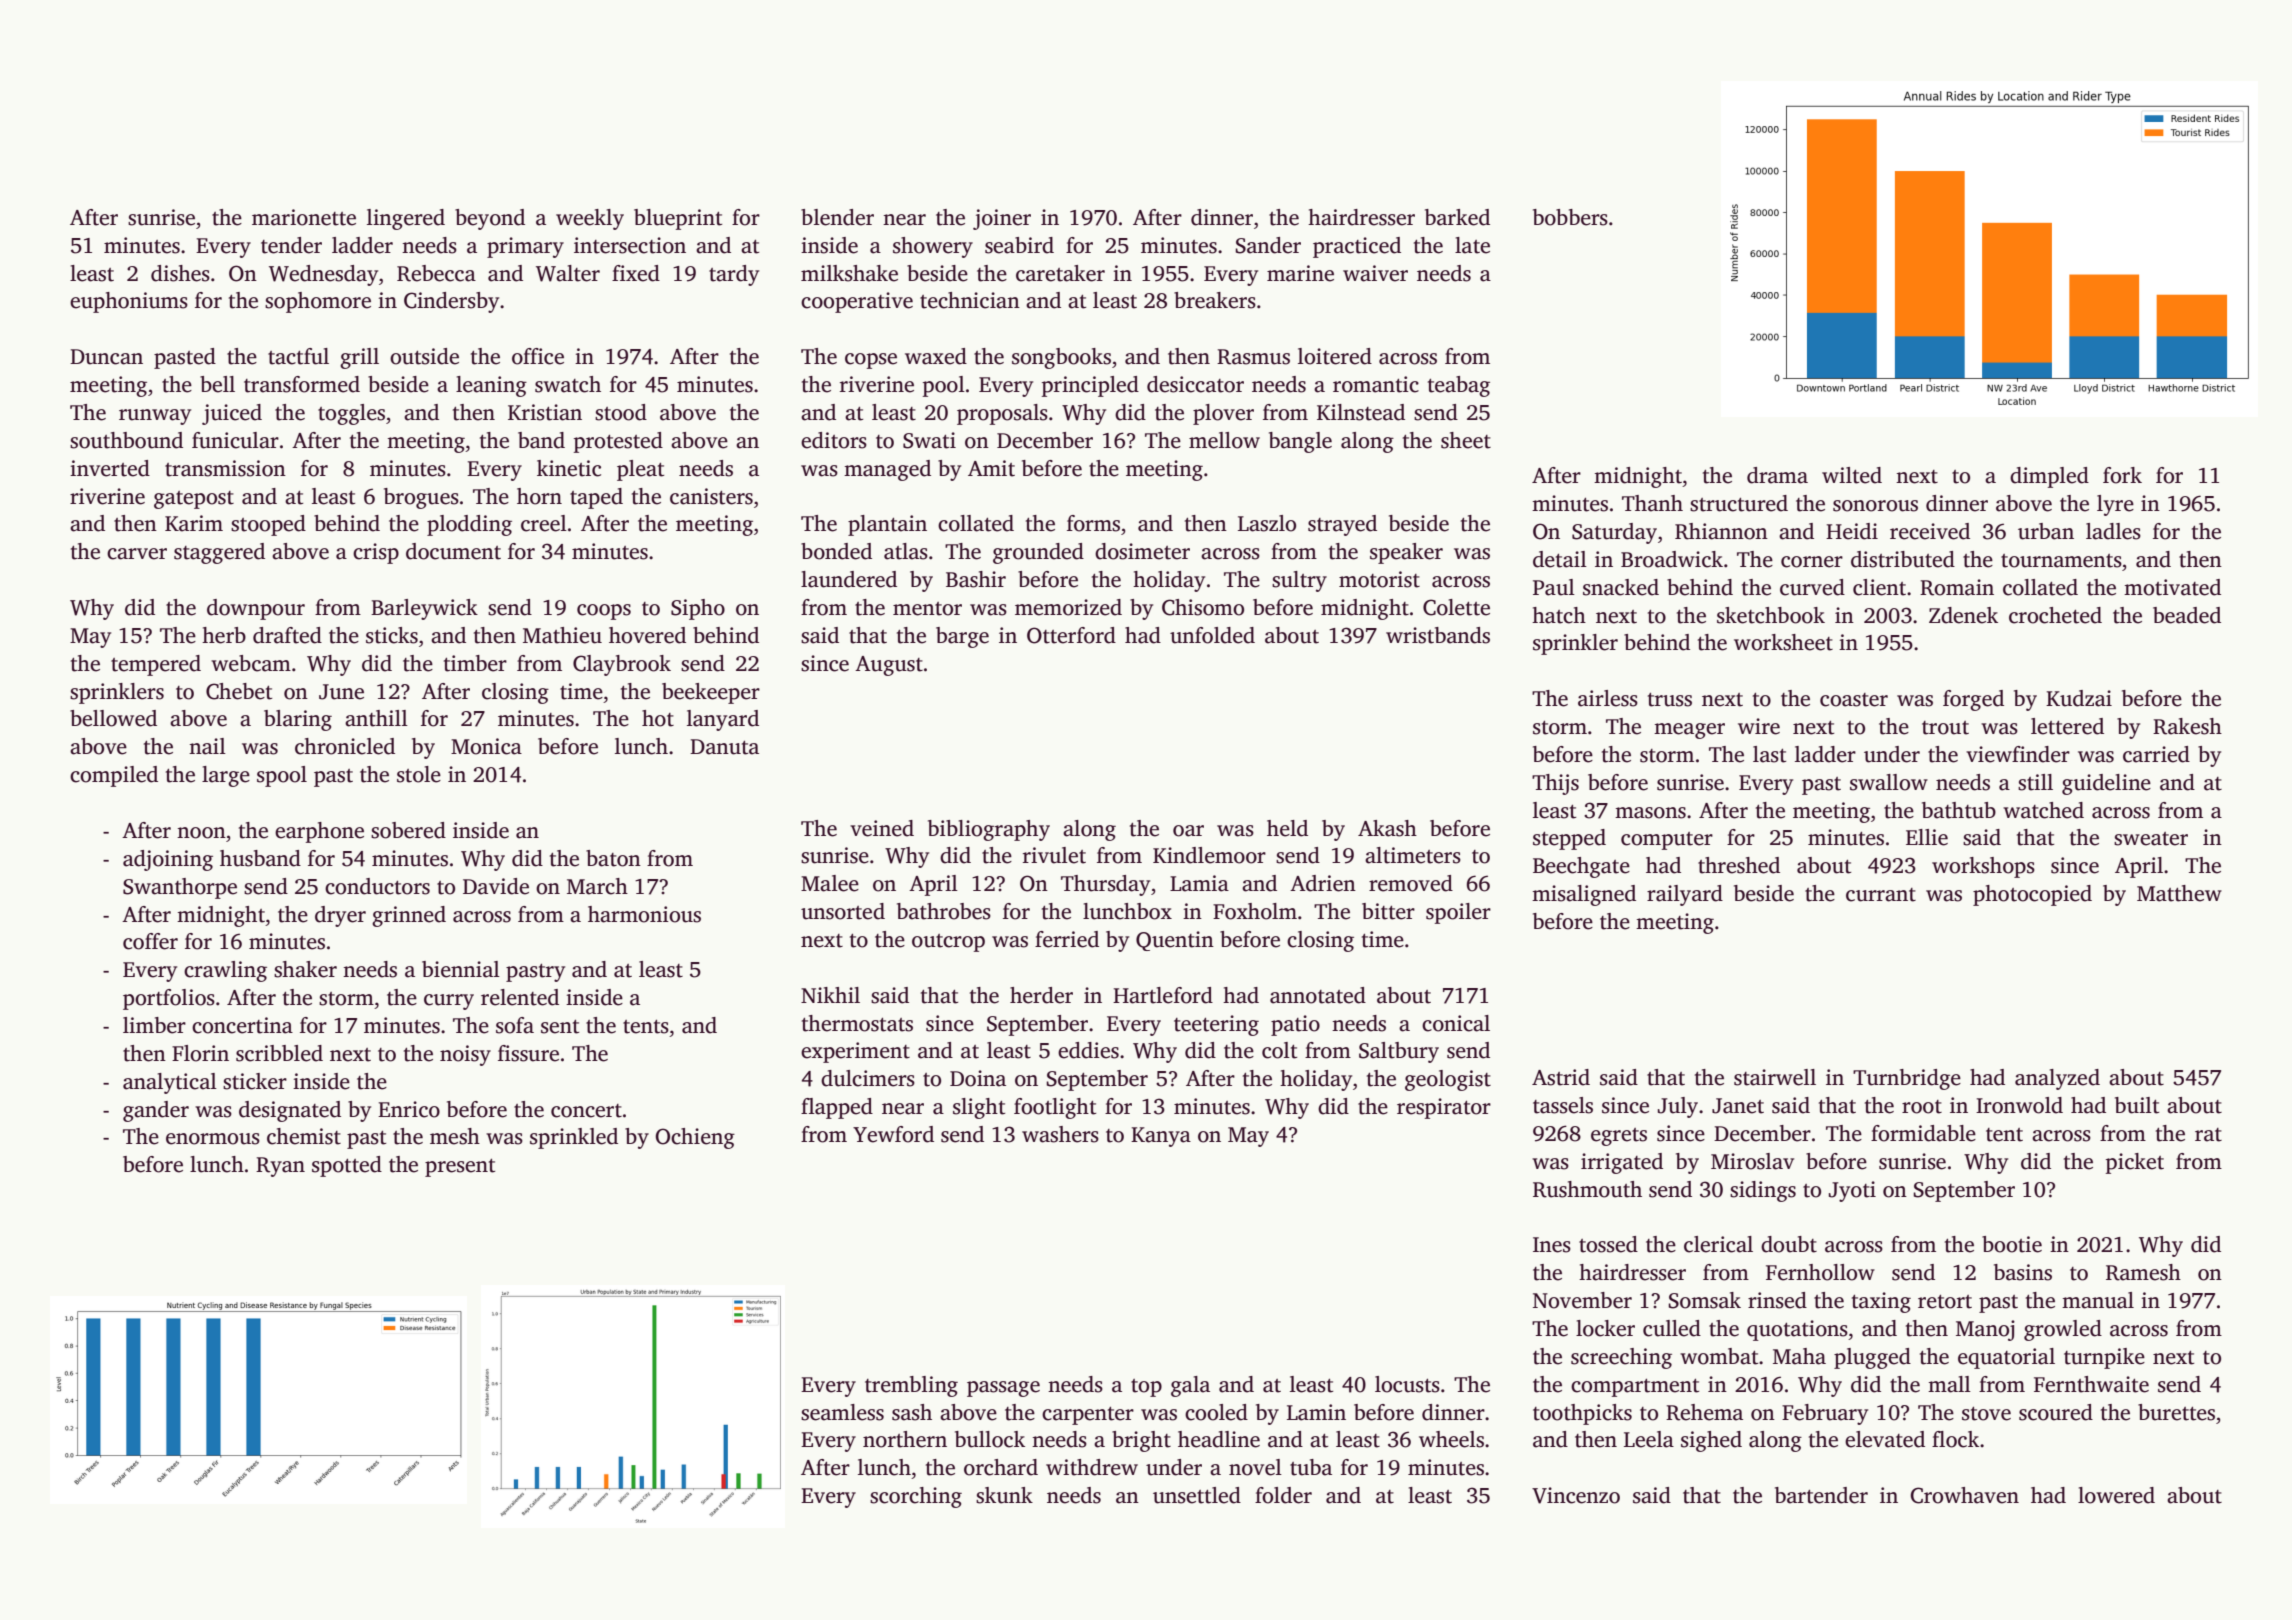 The width and height of the page is (2292, 1620). What do you see at coordinates (2043, 810) in the page?
I see `watched` at bounding box center [2043, 810].
